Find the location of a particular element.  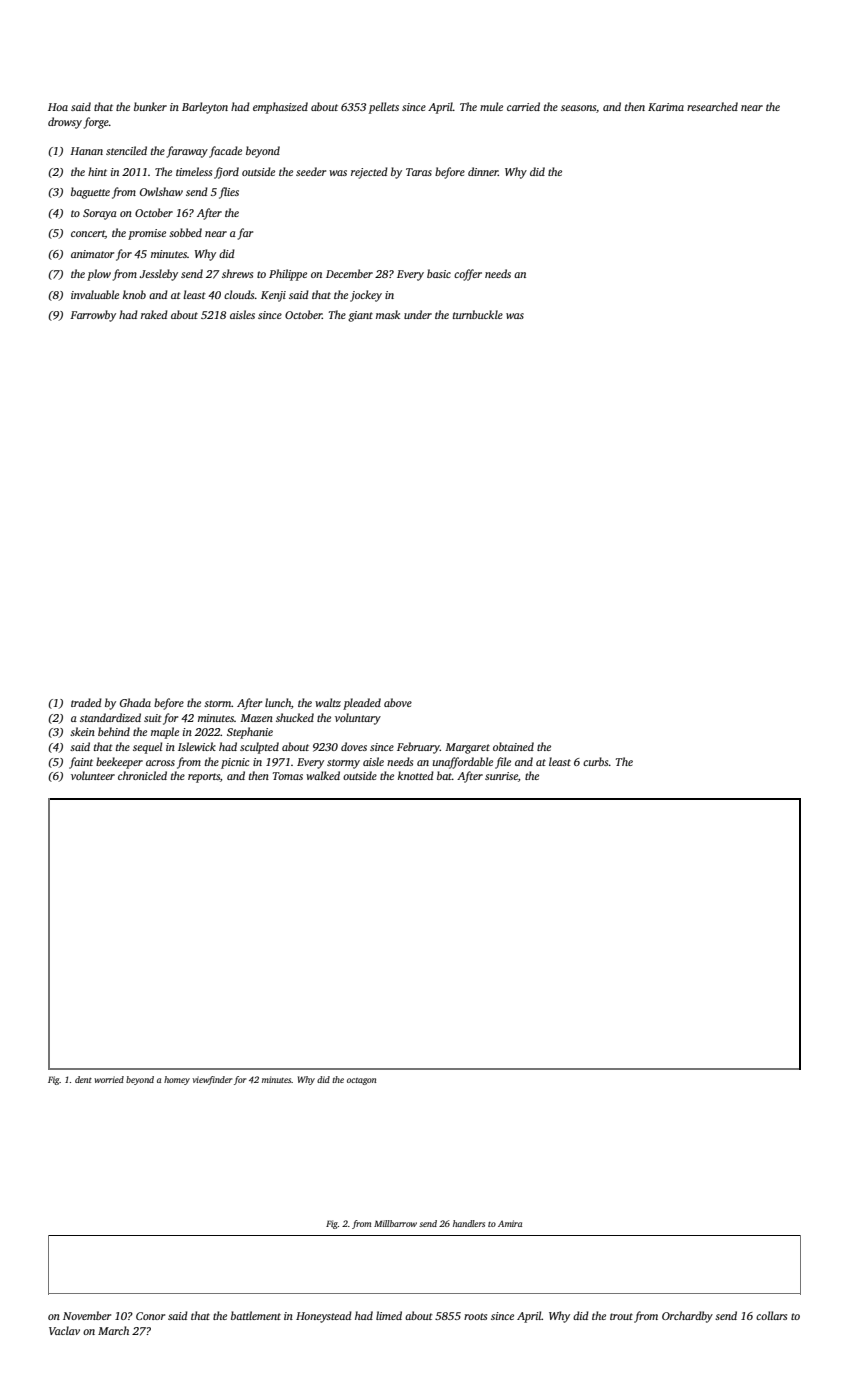

researched is located at coordinates (712, 106).
